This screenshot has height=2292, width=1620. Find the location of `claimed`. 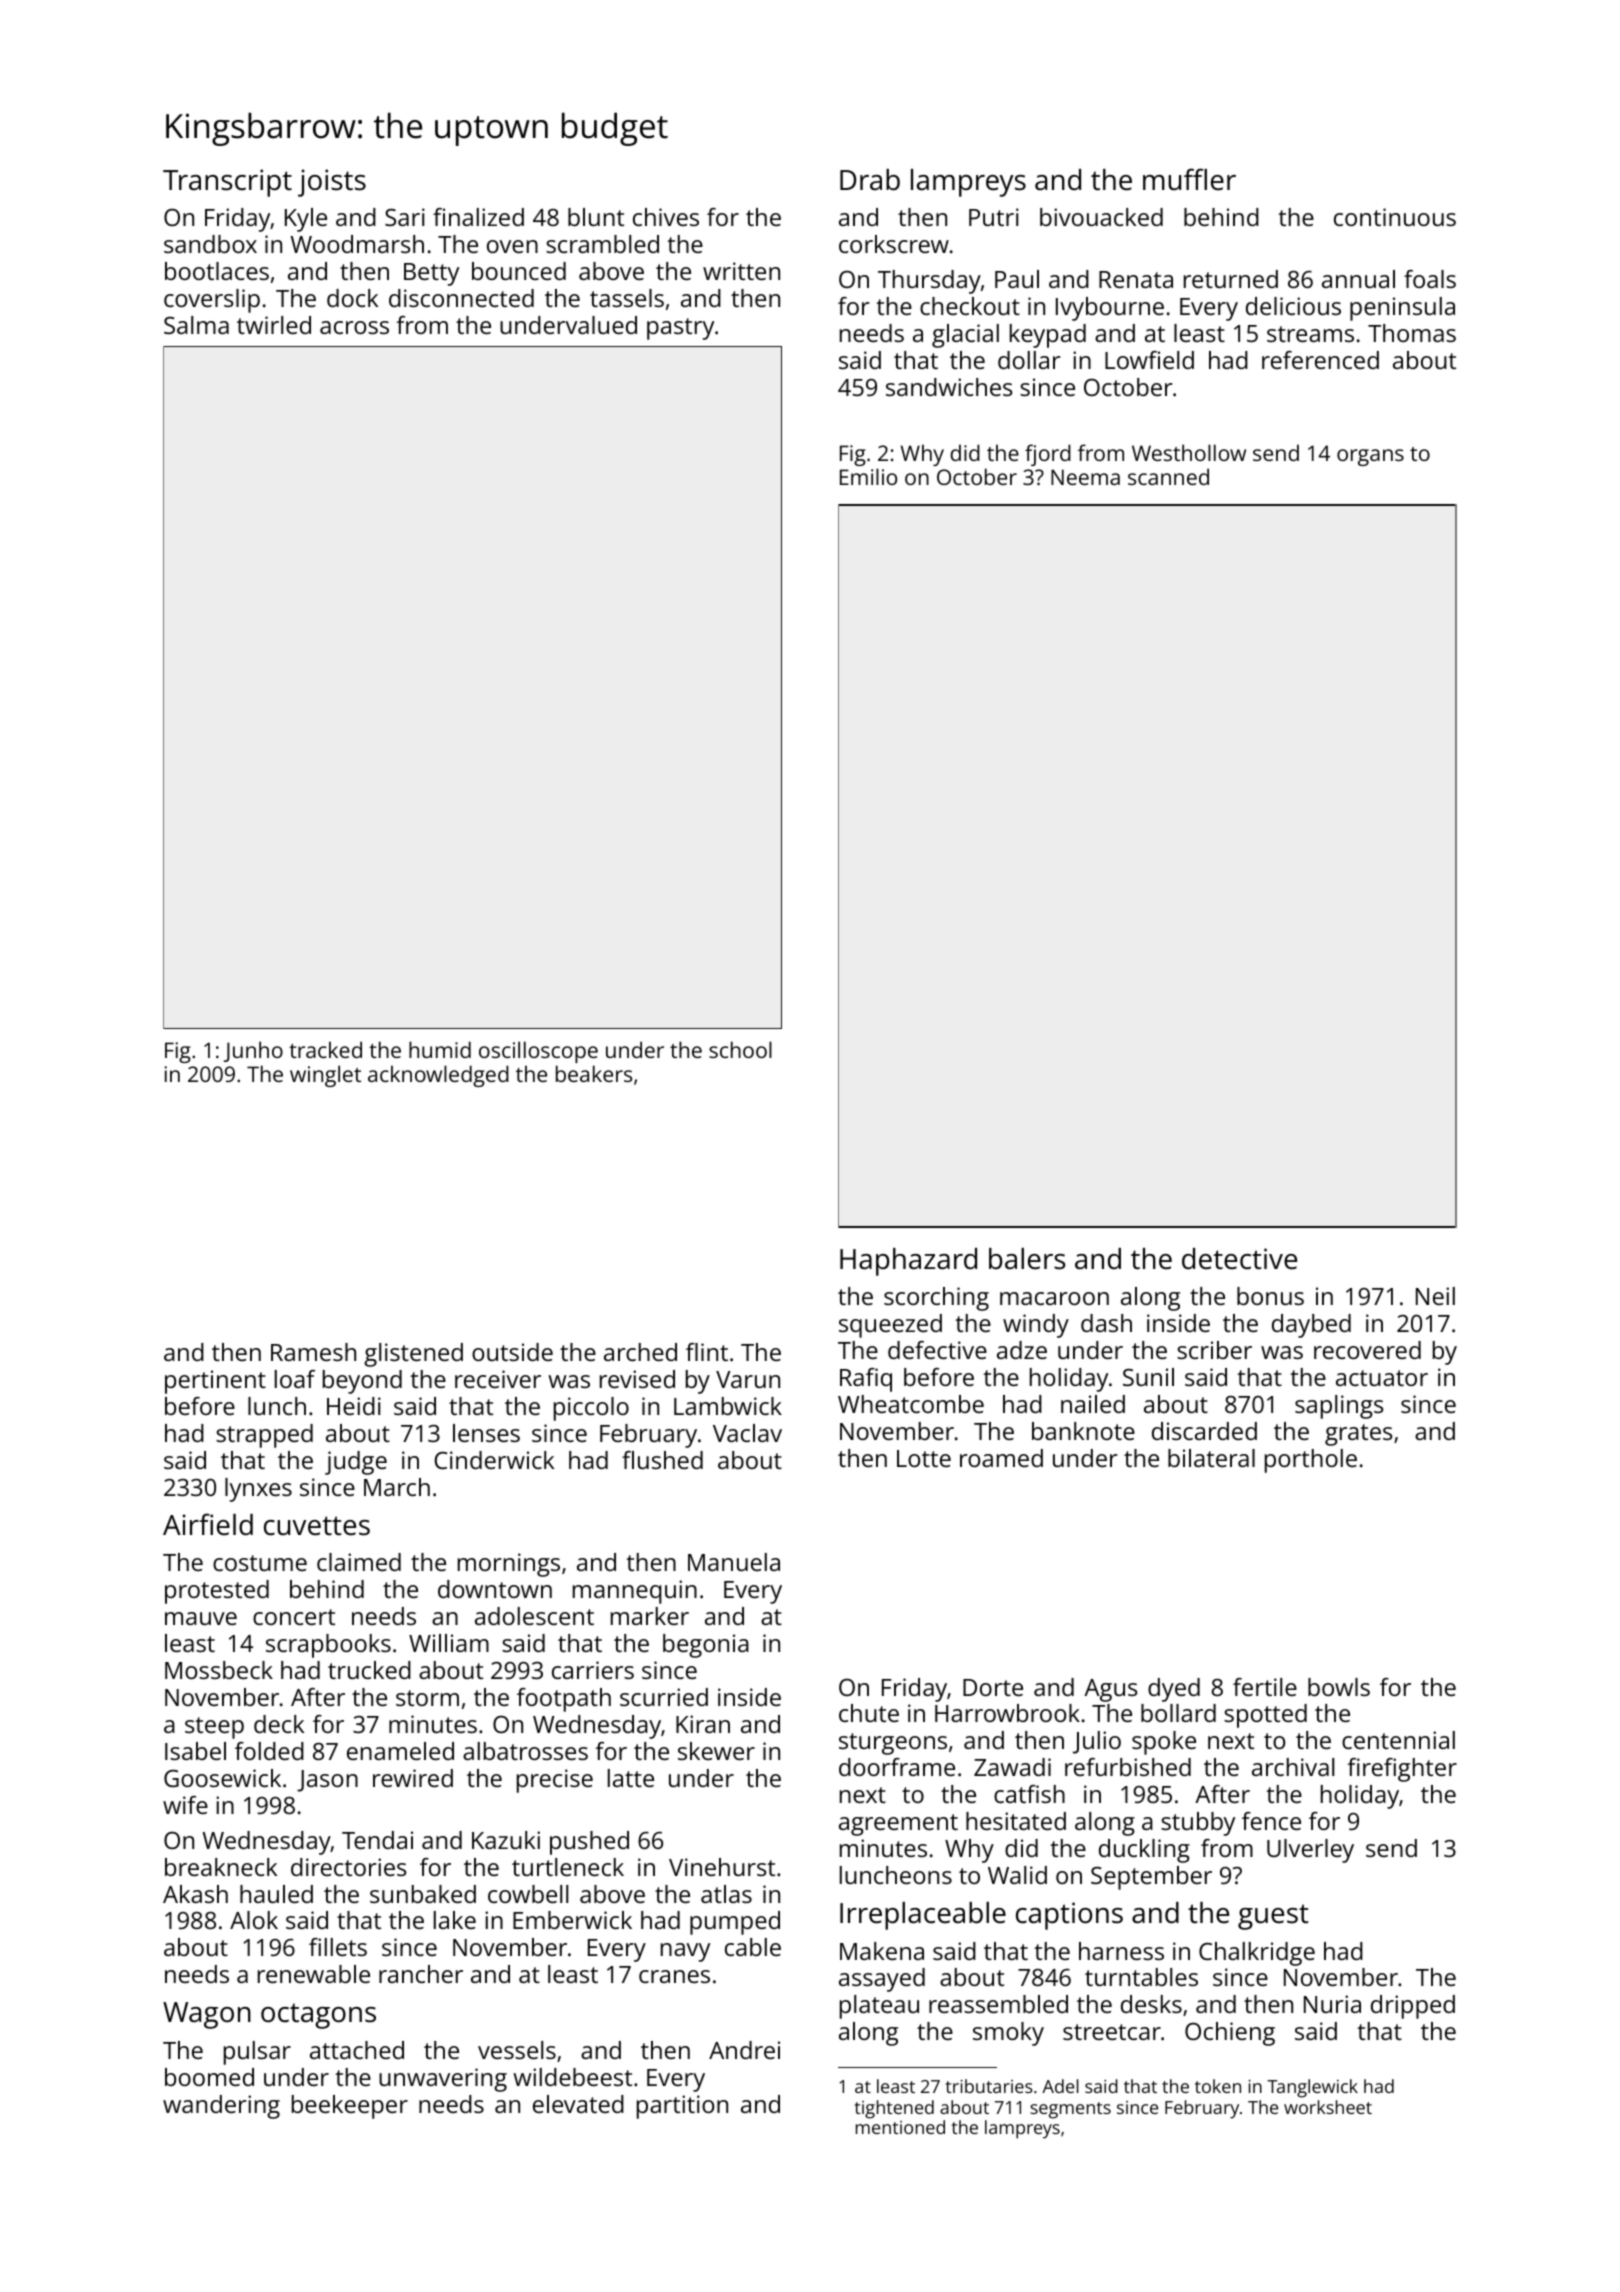

claimed is located at coordinates (359, 1562).
